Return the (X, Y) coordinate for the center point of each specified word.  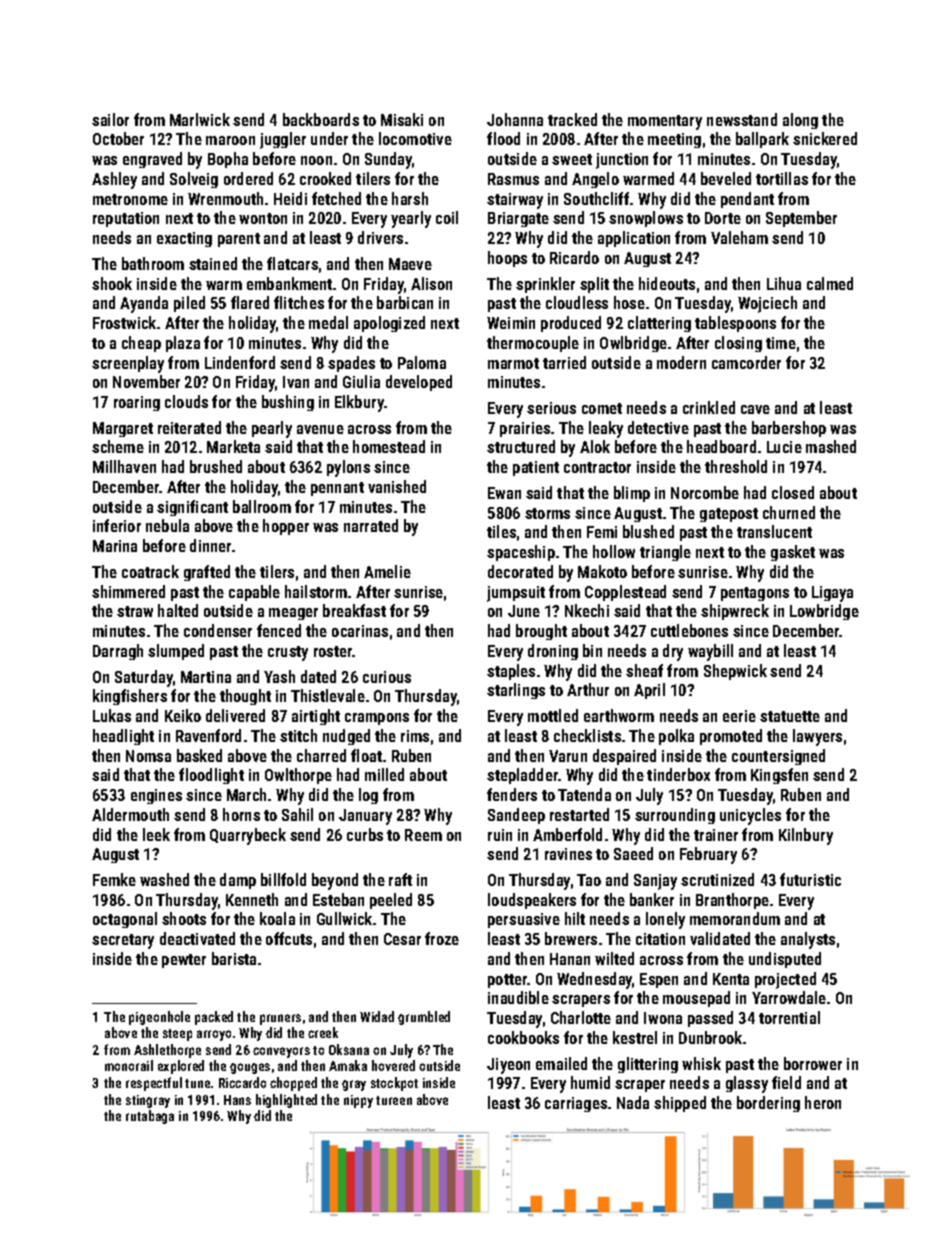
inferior (117, 525)
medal (328, 322)
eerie (739, 716)
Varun (568, 756)
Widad (377, 1016)
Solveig (194, 180)
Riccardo (242, 1082)
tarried (564, 362)
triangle (665, 553)
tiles (501, 531)
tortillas (782, 178)
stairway (515, 201)
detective (658, 427)
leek (156, 834)
